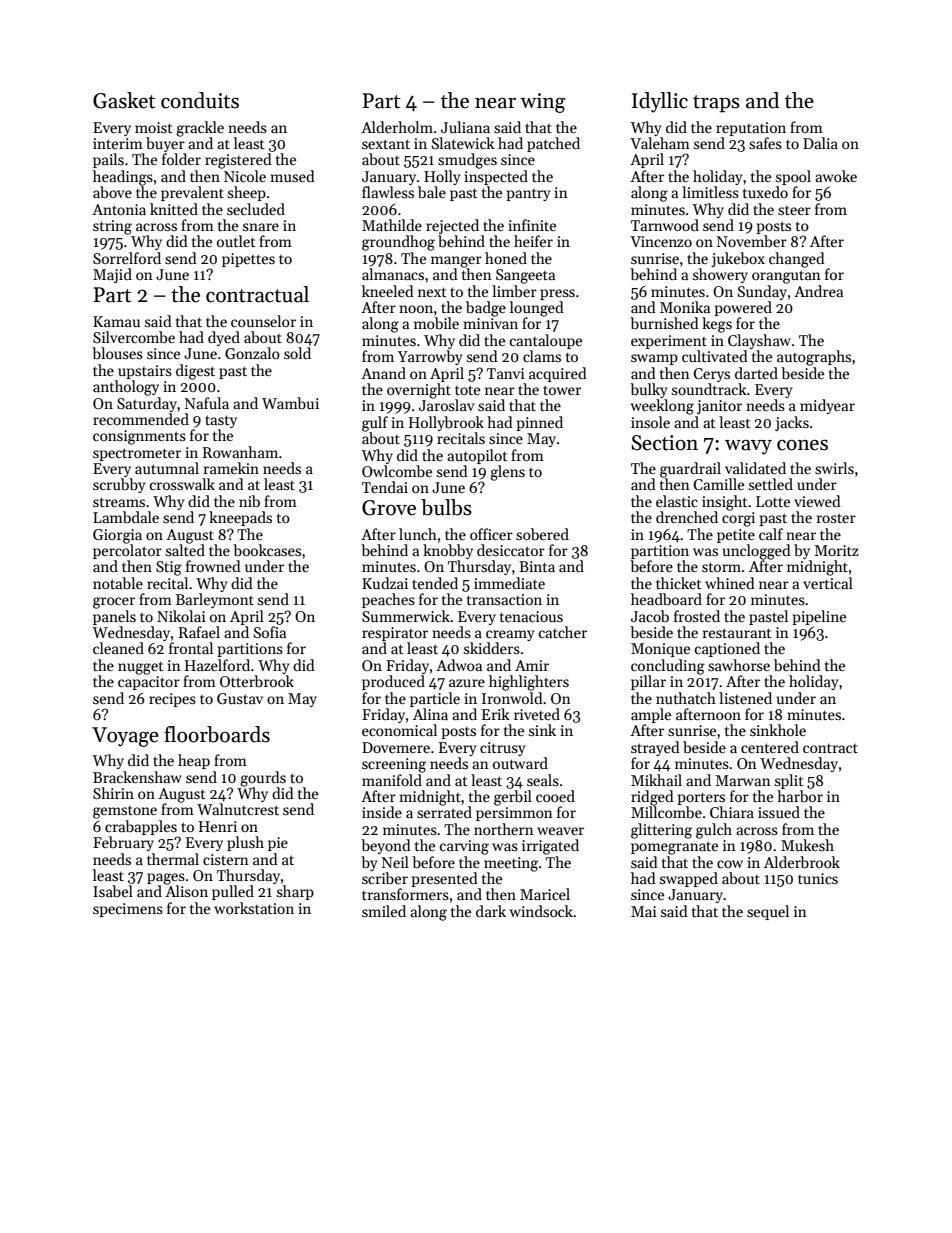 This screenshot has height=1233, width=952. Describe the element at coordinates (655, 748) in the screenshot. I see `strayed` at that location.
